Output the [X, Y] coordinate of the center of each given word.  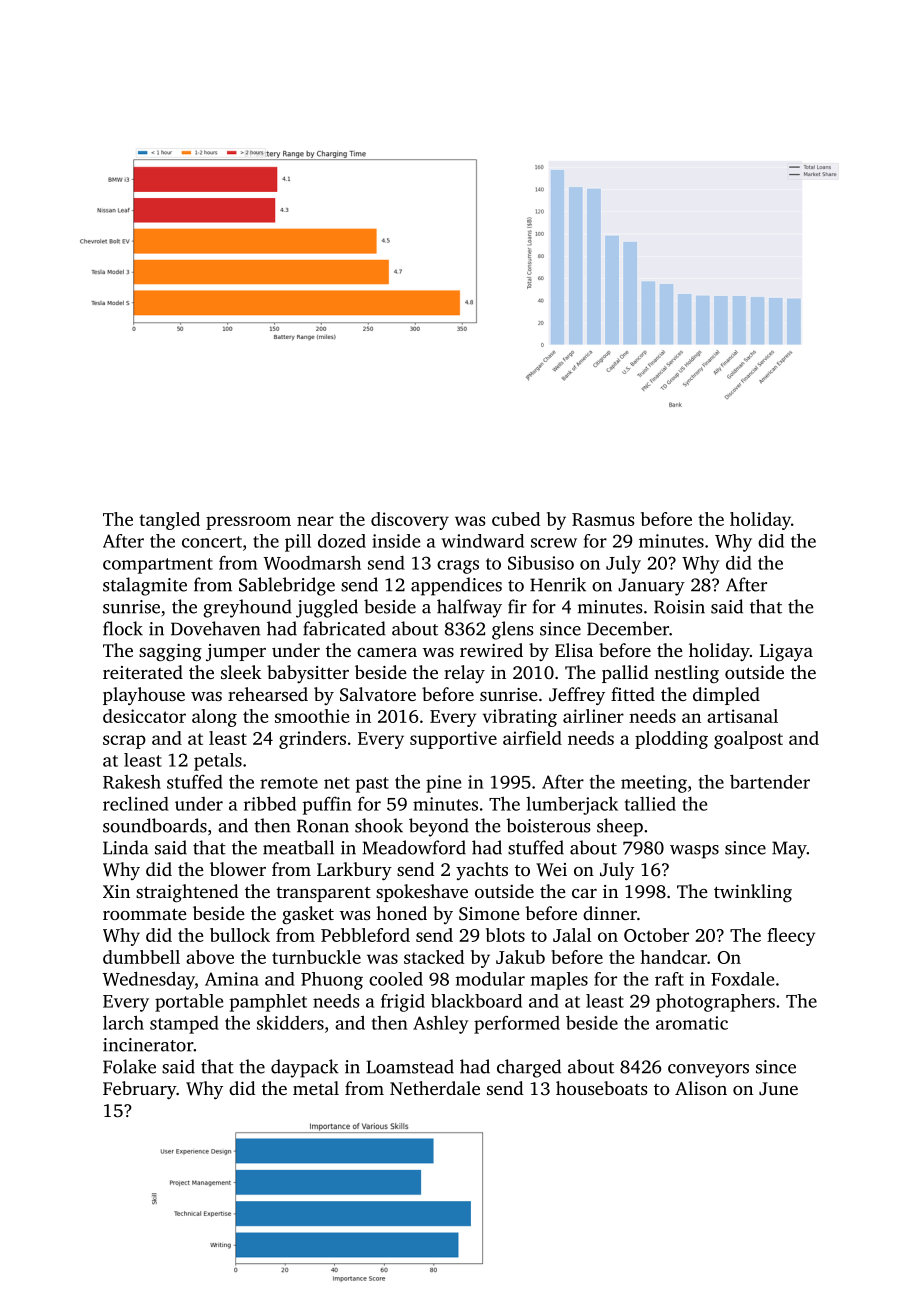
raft [669, 979]
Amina [232, 979]
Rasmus [603, 519]
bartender [770, 781]
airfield [532, 738]
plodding [671, 740]
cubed [516, 519]
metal [316, 1088]
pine [443, 784]
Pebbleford [365, 935]
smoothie [312, 716]
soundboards [155, 825]
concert [212, 542]
